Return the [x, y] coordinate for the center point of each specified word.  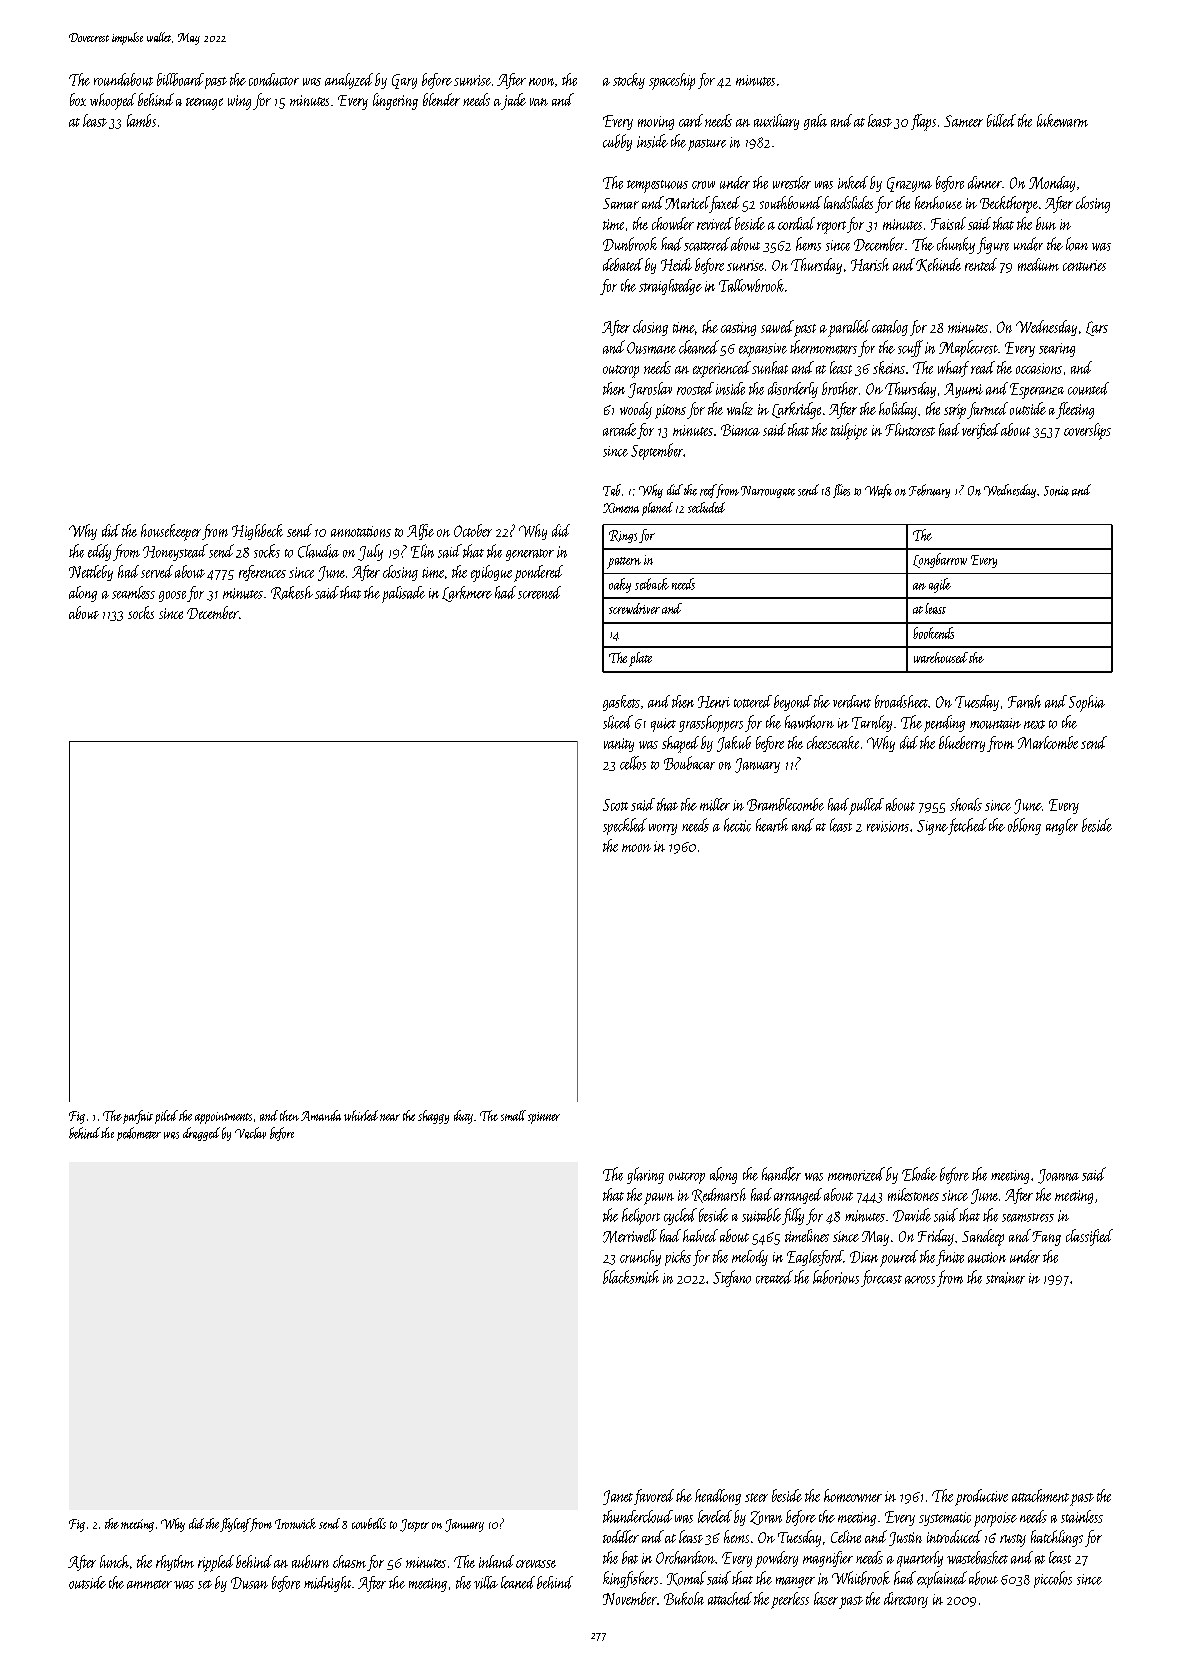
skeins [889, 367]
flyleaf [235, 1525]
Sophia [1087, 703]
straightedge [670, 287]
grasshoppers [711, 723]
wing [239, 102]
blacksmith [631, 1277]
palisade [403, 594]
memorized [856, 1174]
